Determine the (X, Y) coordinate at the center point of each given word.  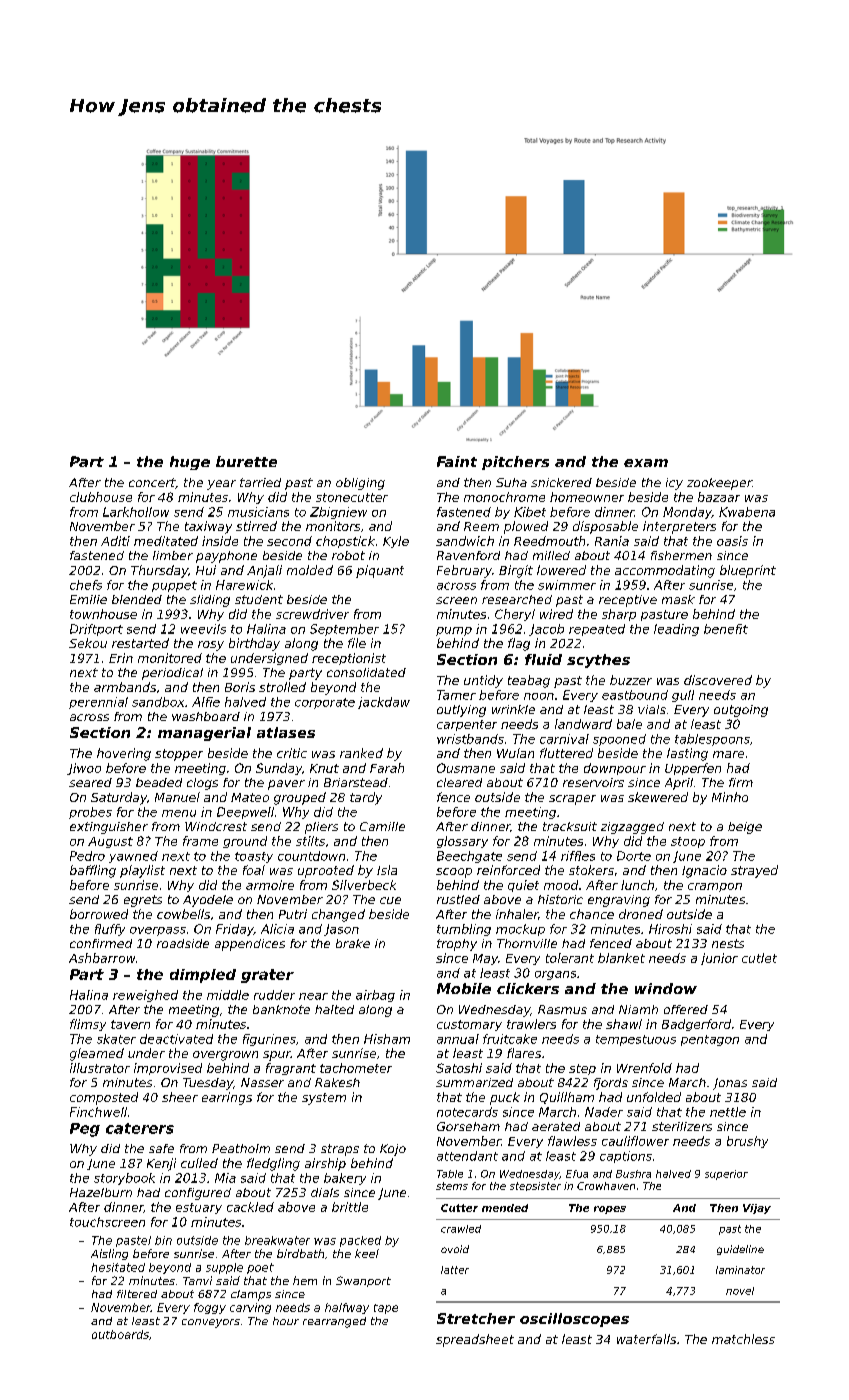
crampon (715, 887)
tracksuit (570, 826)
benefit (726, 629)
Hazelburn (101, 1192)
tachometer (356, 1068)
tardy (366, 798)
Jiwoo (84, 769)
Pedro (87, 856)
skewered (658, 797)
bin (163, 1240)
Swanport (363, 1281)
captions (626, 1157)
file (357, 643)
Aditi (115, 541)
